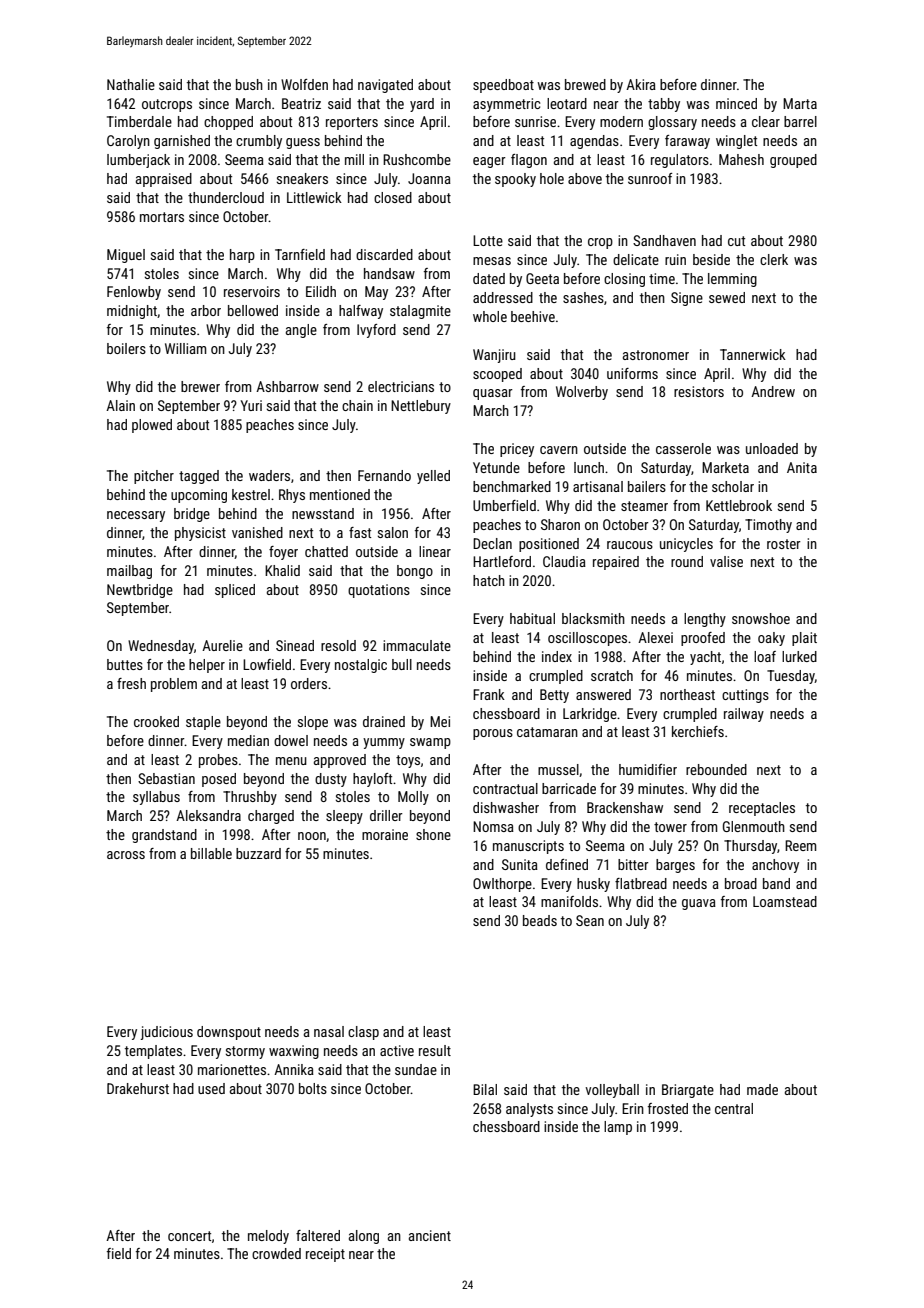 The height and width of the screenshot is (1308, 924). What do you see at coordinates (741, 159) in the screenshot?
I see `Mahesh` at bounding box center [741, 159].
